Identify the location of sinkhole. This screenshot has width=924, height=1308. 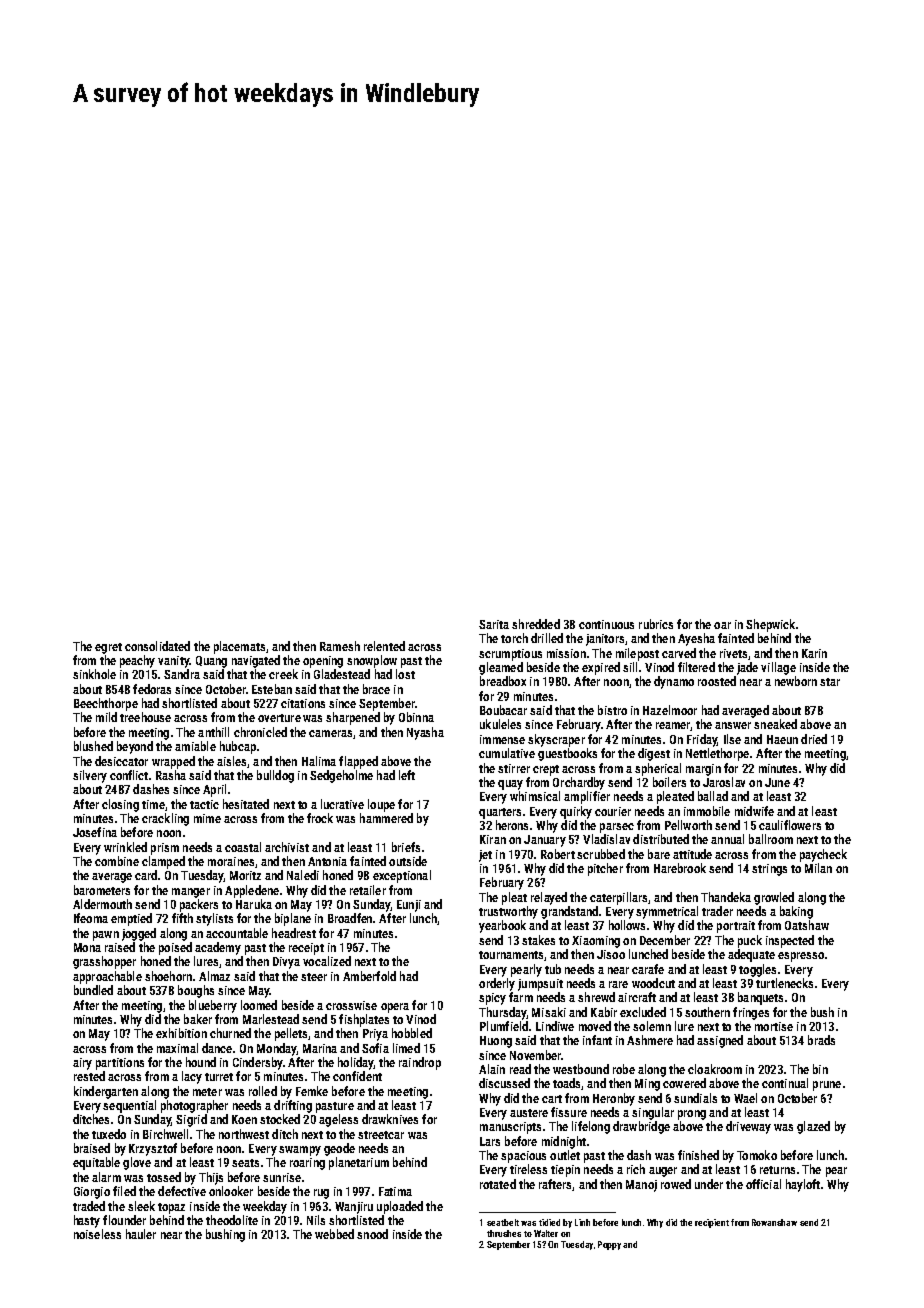
(94, 674).
